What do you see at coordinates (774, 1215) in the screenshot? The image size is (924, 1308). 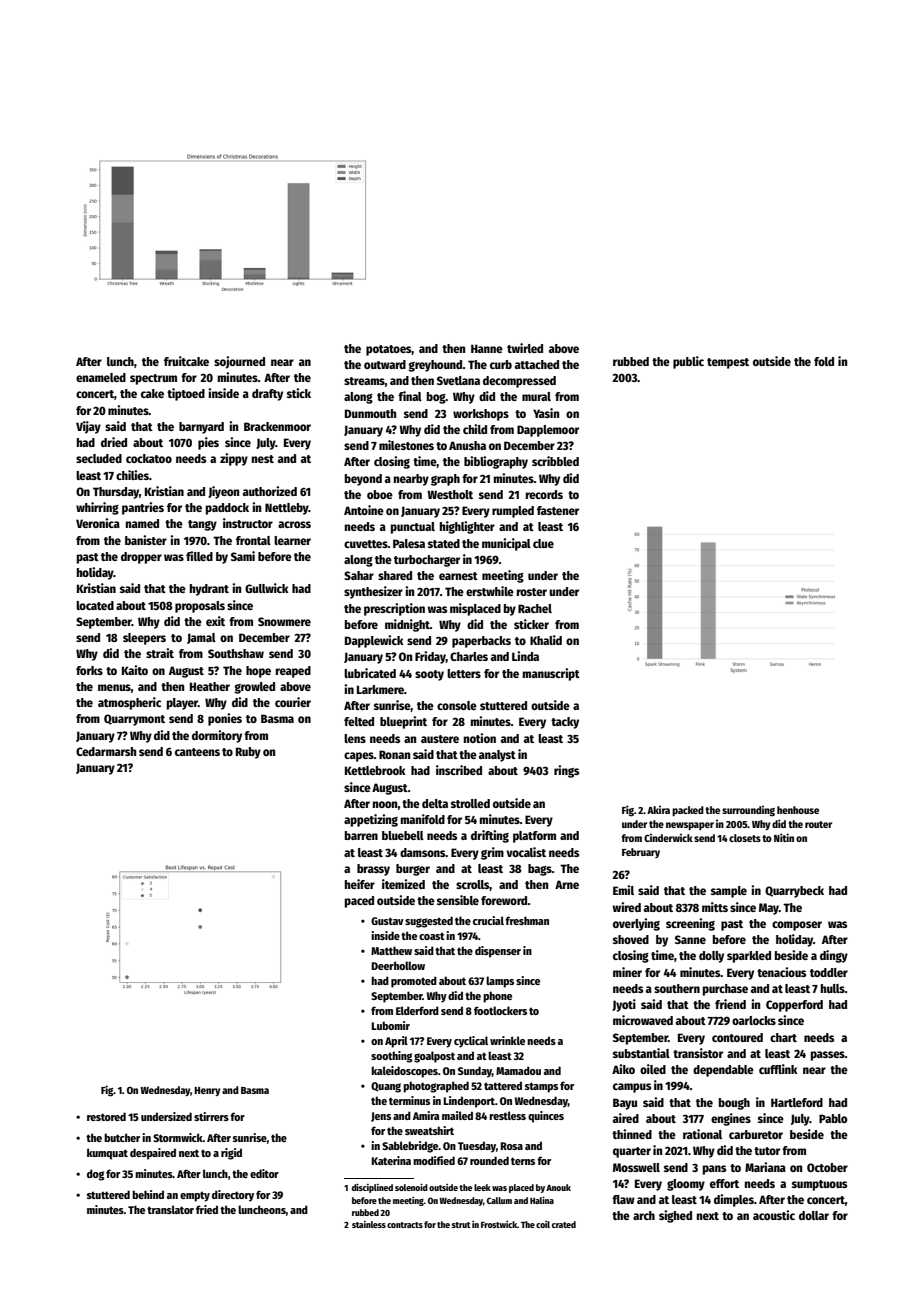 I see `acoustic` at bounding box center [774, 1215].
